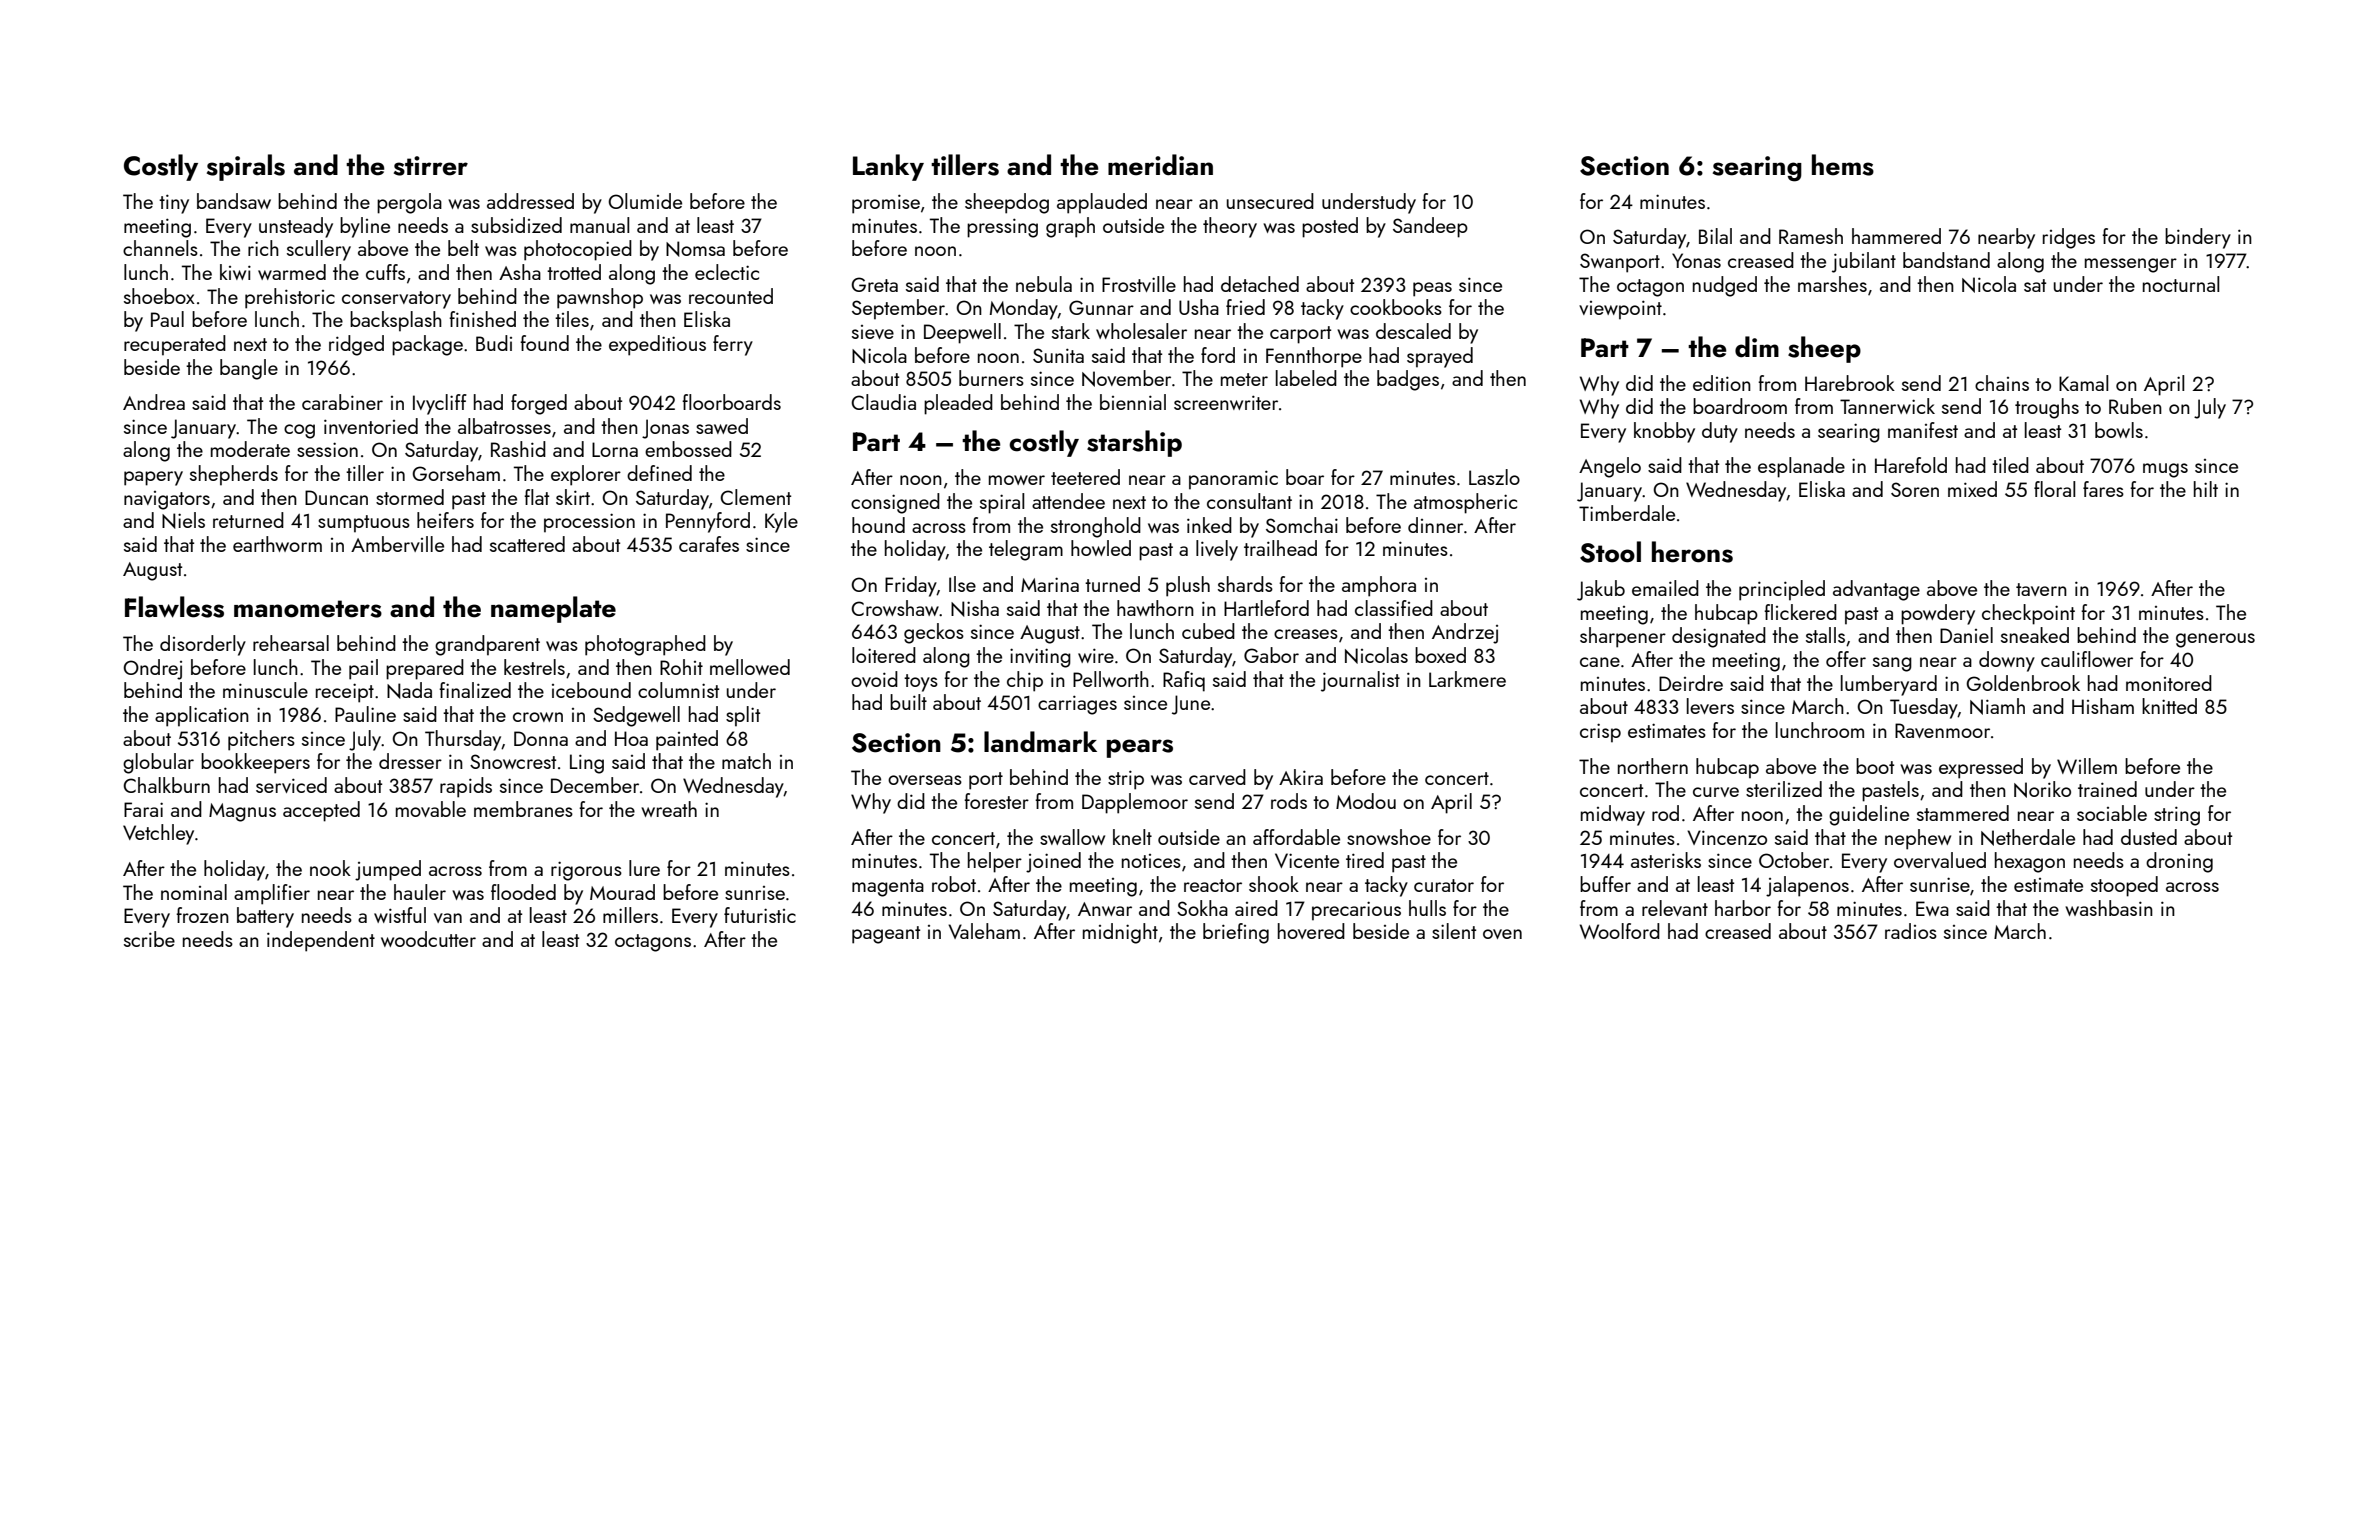  Describe the element at coordinates (149, 939) in the screenshot. I see `scribe` at that location.
